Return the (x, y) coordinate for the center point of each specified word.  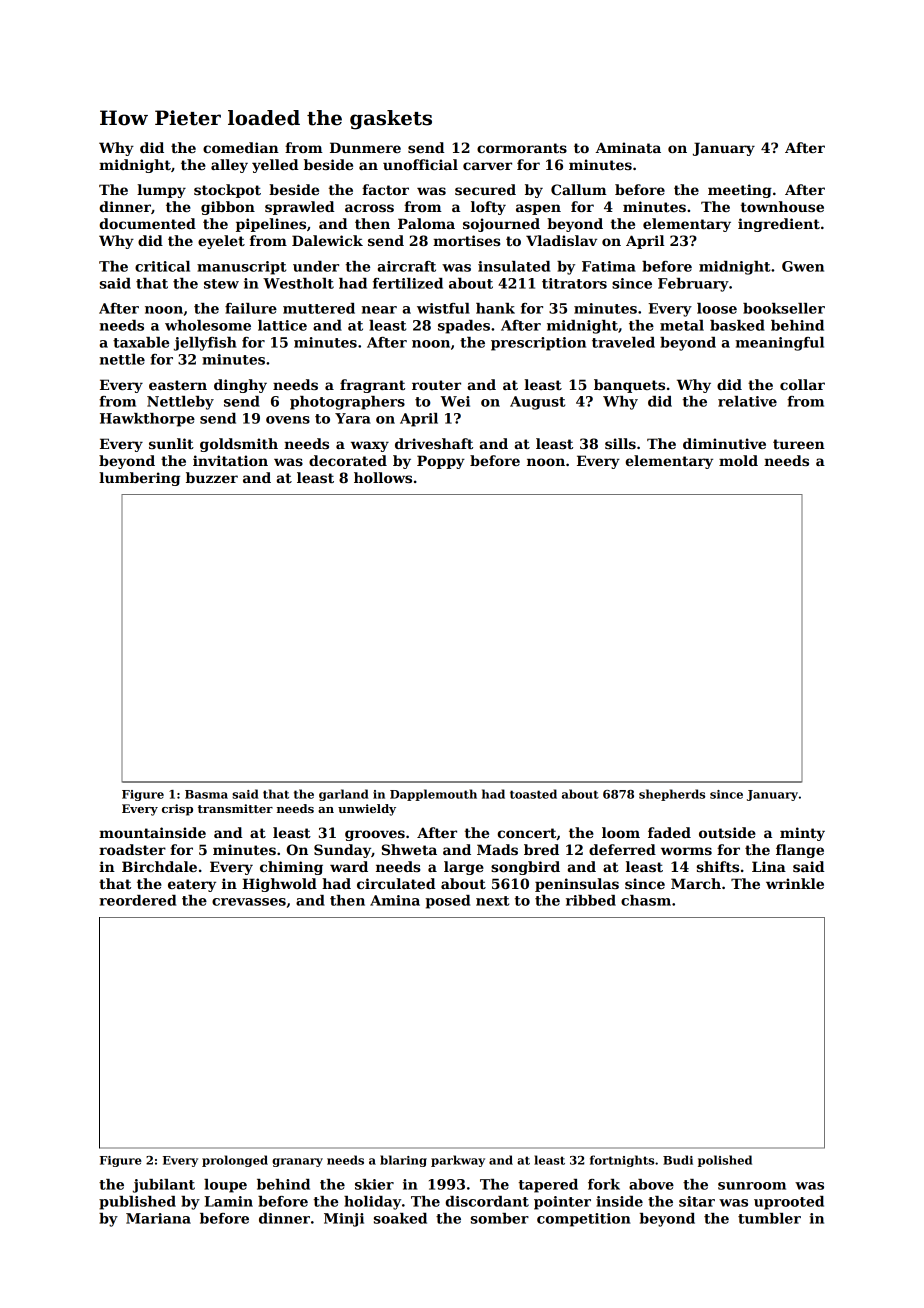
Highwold (279, 885)
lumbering (139, 479)
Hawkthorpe (147, 420)
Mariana (158, 1218)
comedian (241, 147)
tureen (799, 444)
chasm (646, 900)
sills (620, 443)
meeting (740, 191)
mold (738, 460)
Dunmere (365, 147)
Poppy (441, 462)
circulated (396, 883)
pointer (562, 1203)
